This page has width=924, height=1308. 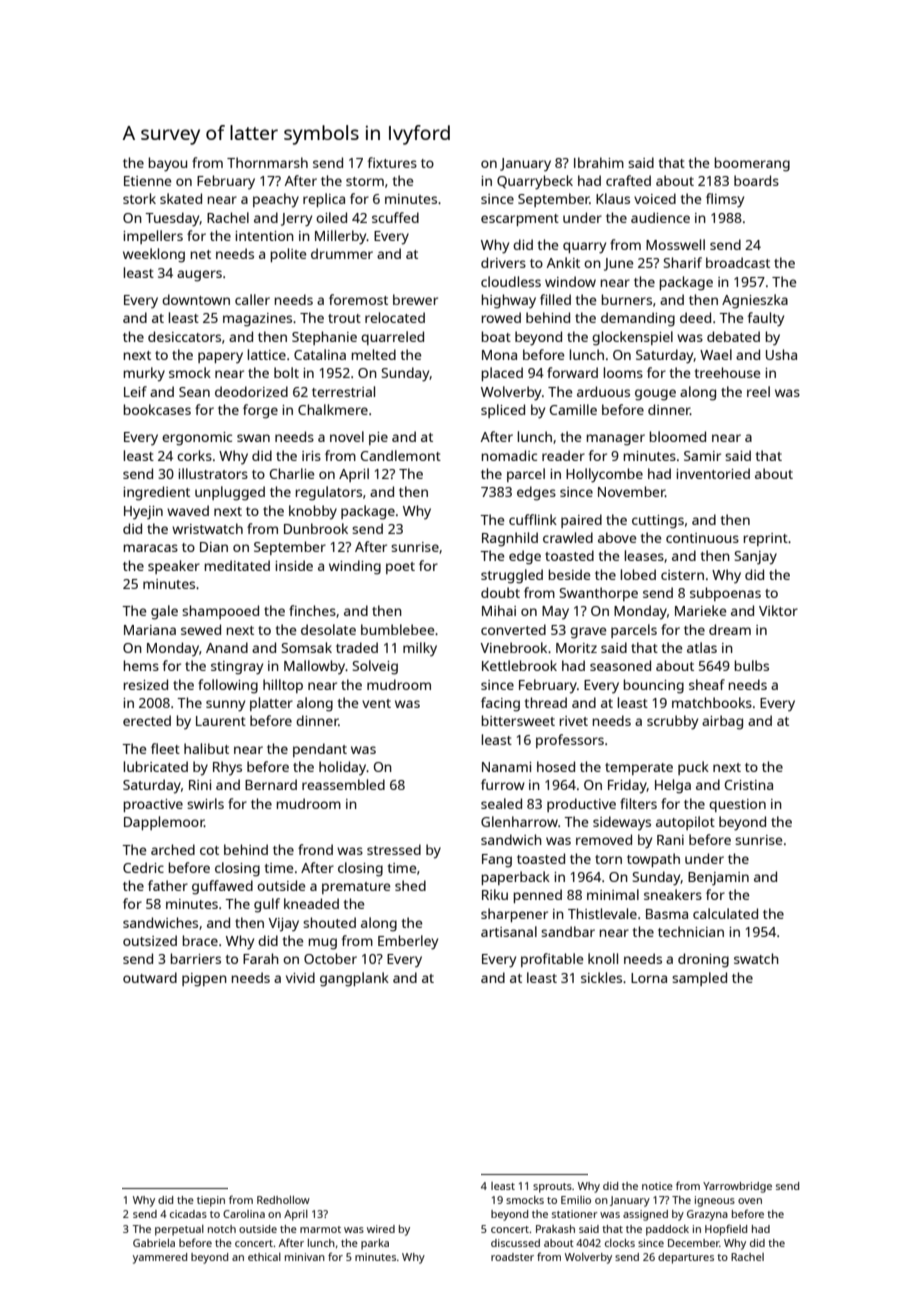 I want to click on ethical, so click(x=264, y=1257).
